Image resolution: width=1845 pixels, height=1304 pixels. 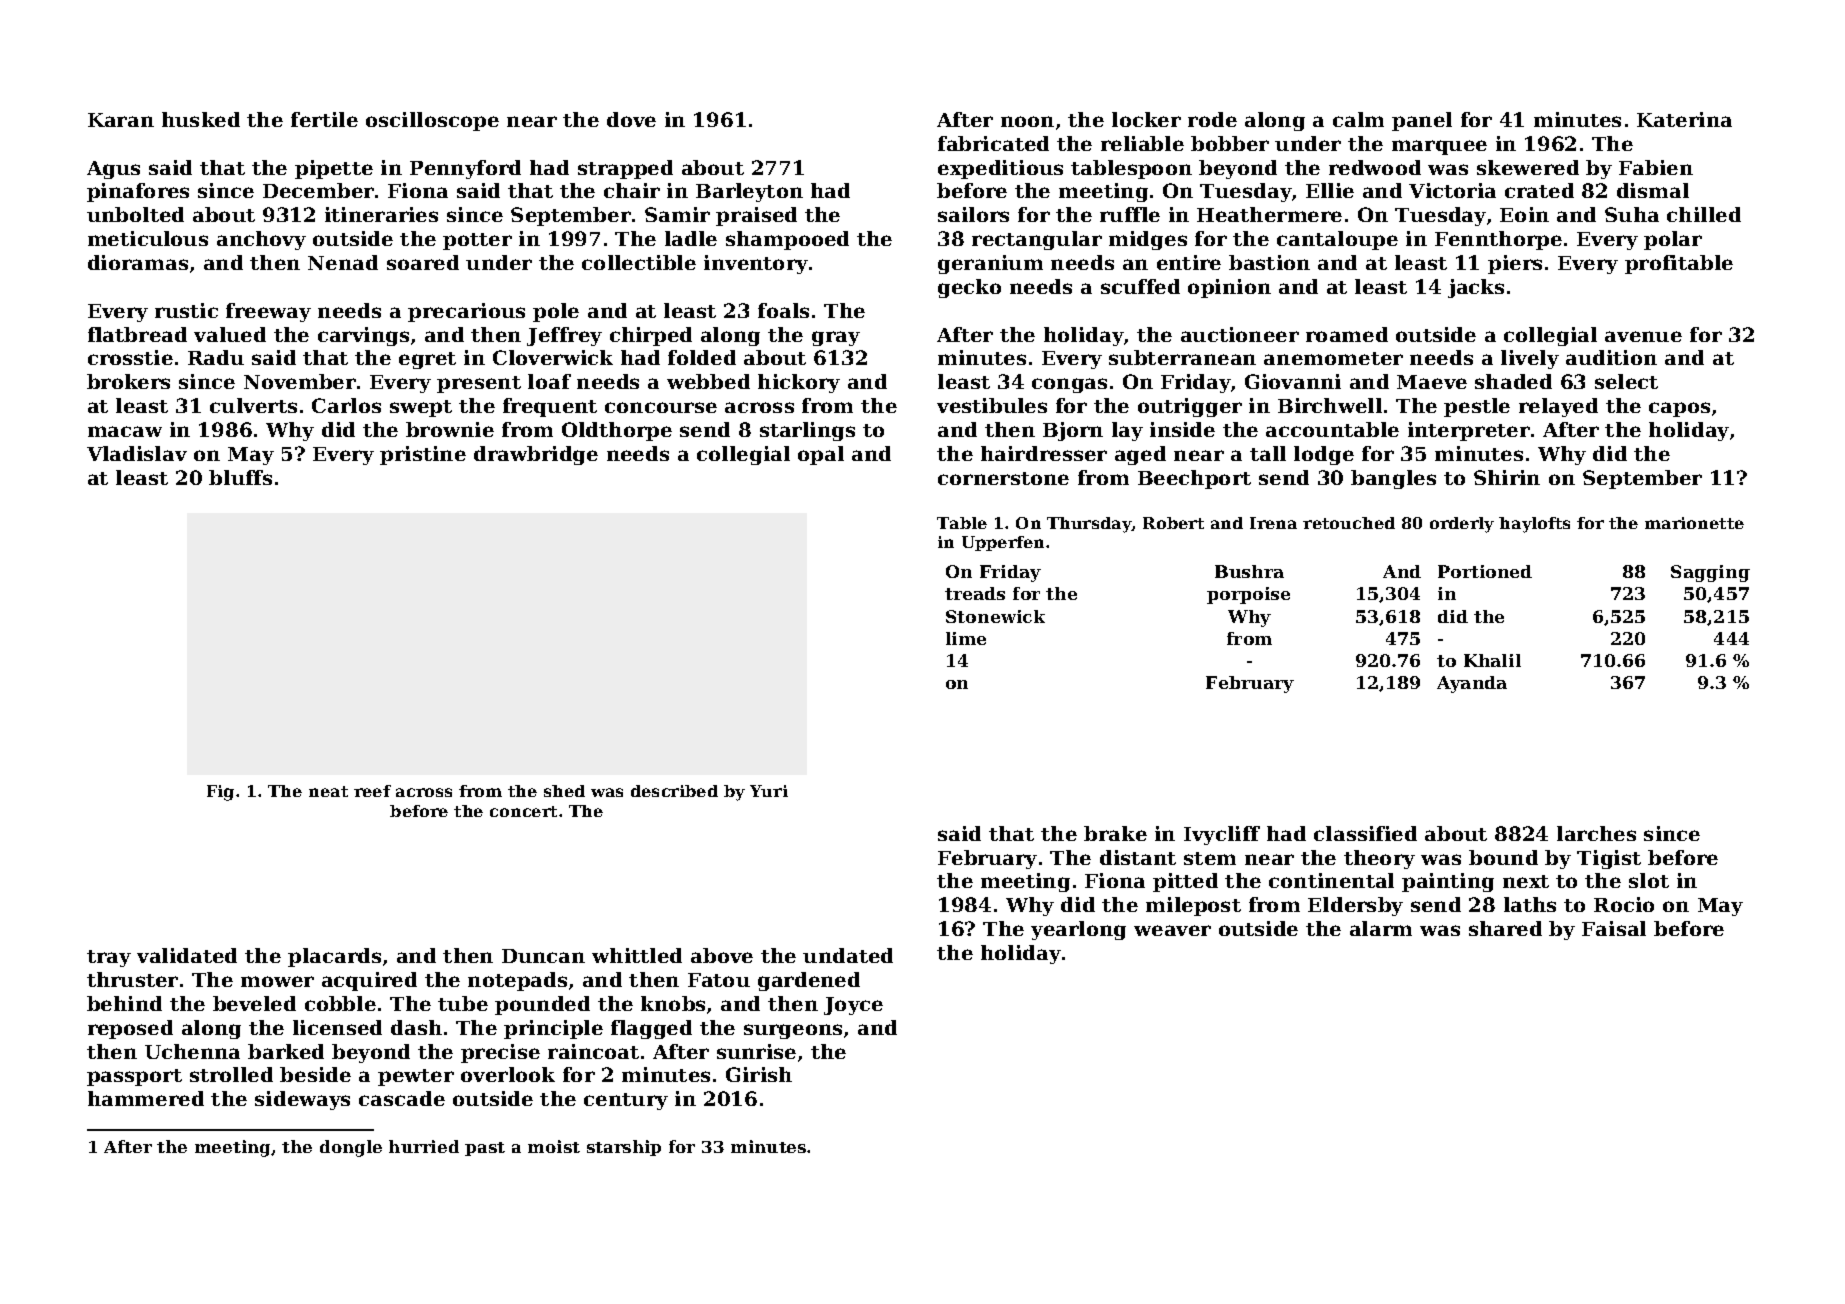 I want to click on Duncan, so click(x=543, y=956).
